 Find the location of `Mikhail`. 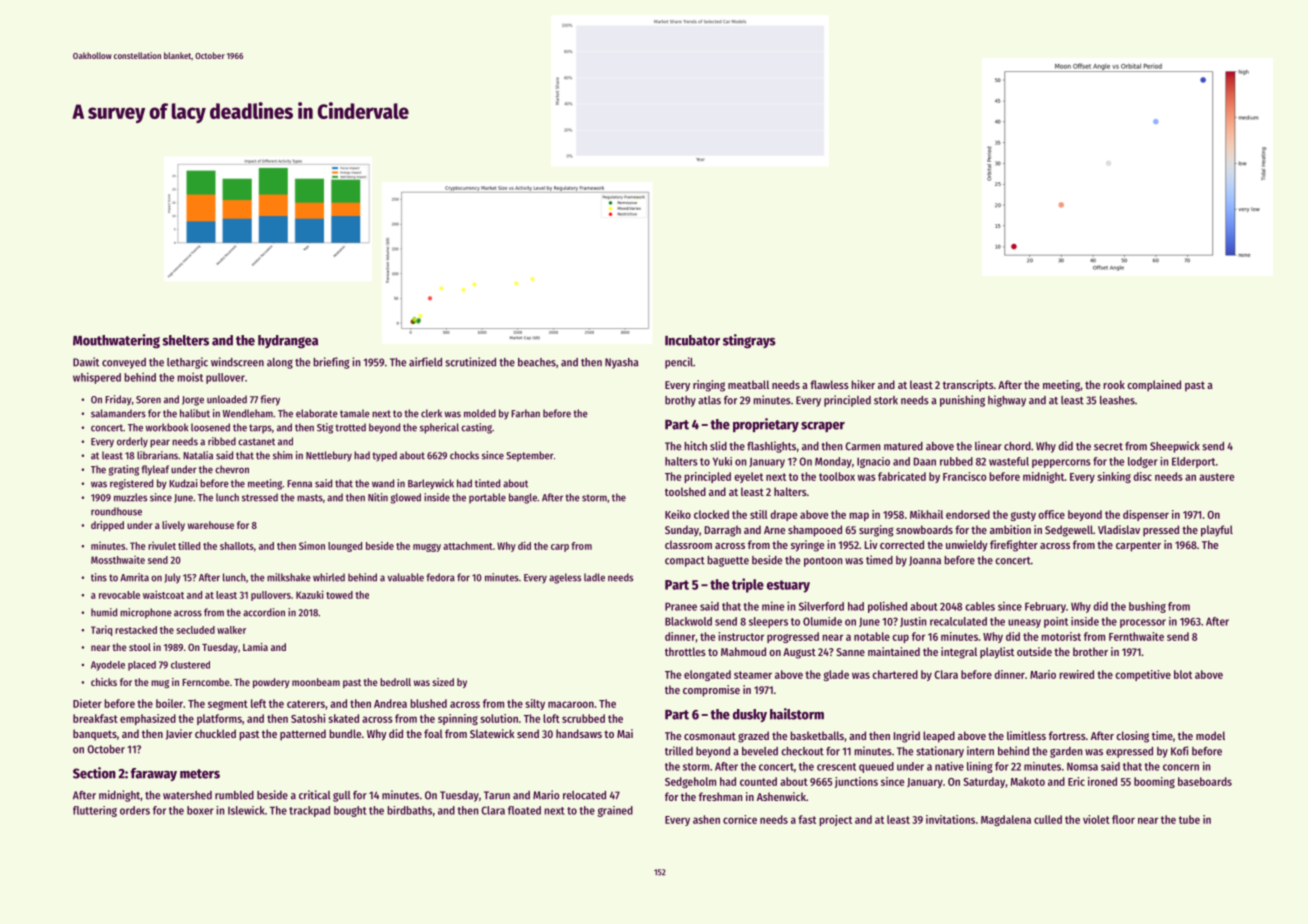

Mikhail is located at coordinates (926, 514).
